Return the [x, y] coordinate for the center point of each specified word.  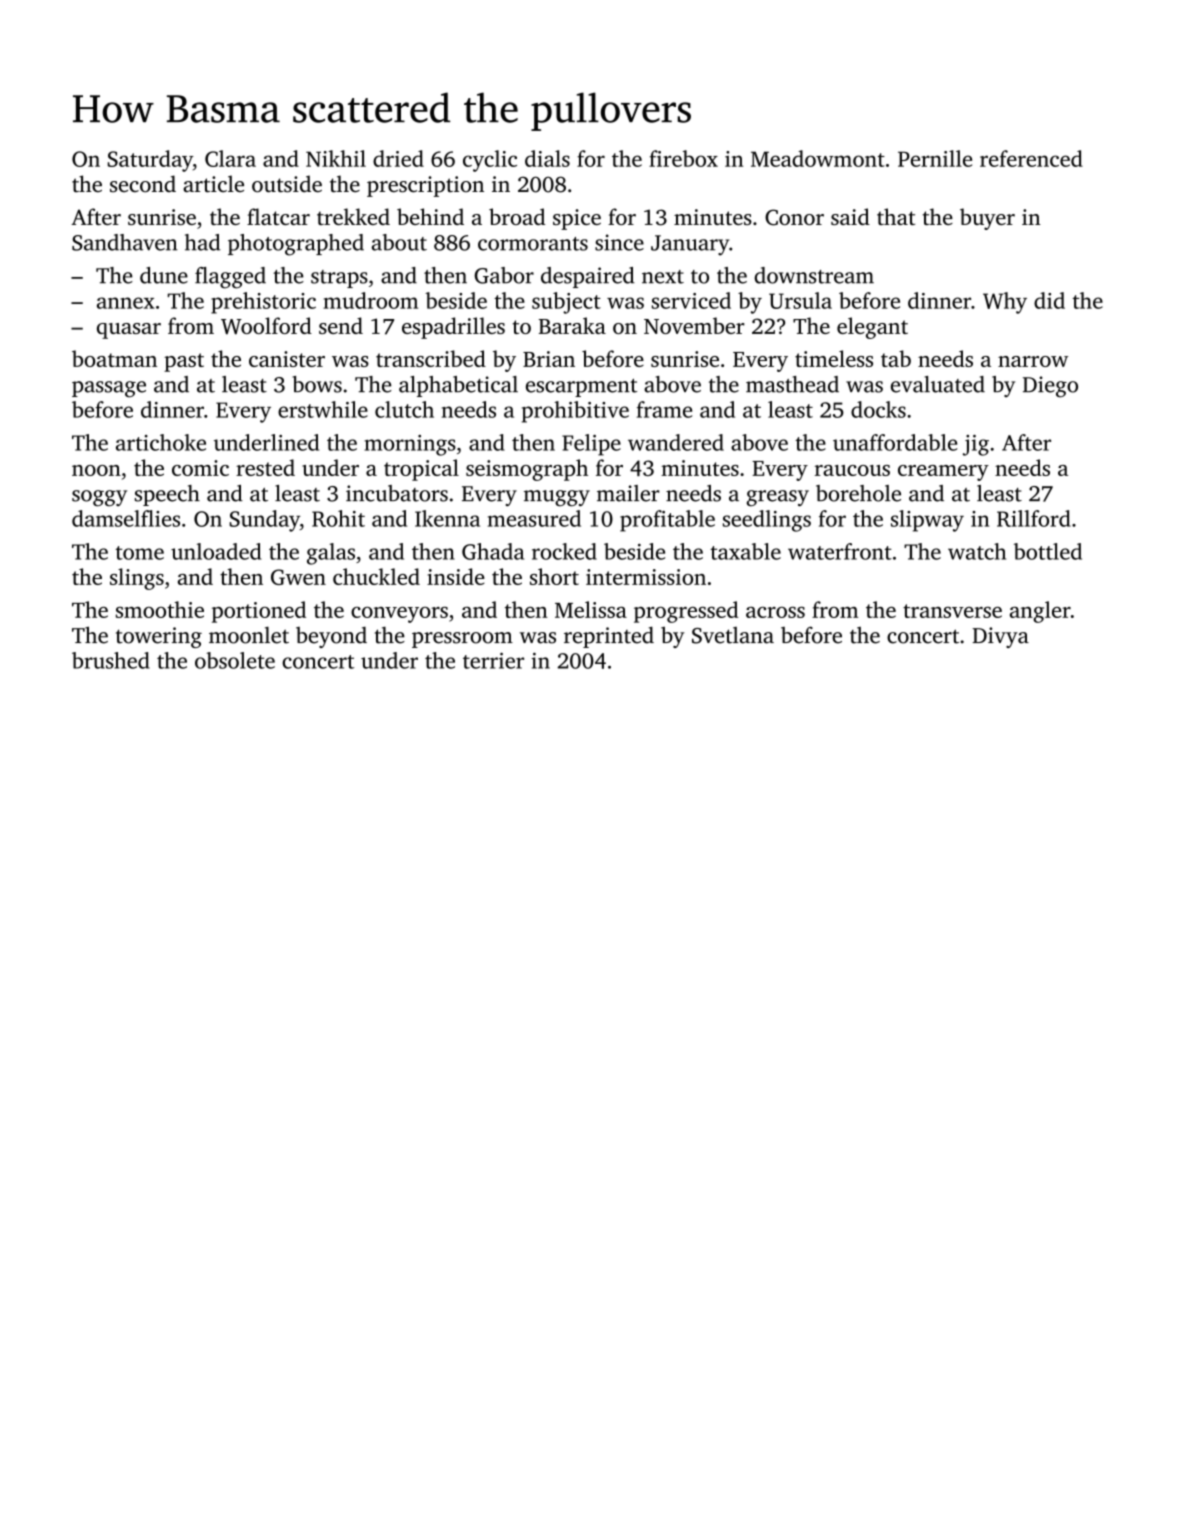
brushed [111, 660]
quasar [129, 331]
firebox [683, 158]
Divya [1000, 637]
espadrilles [453, 328]
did [1049, 300]
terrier [493, 660]
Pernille [935, 158]
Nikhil [336, 158]
